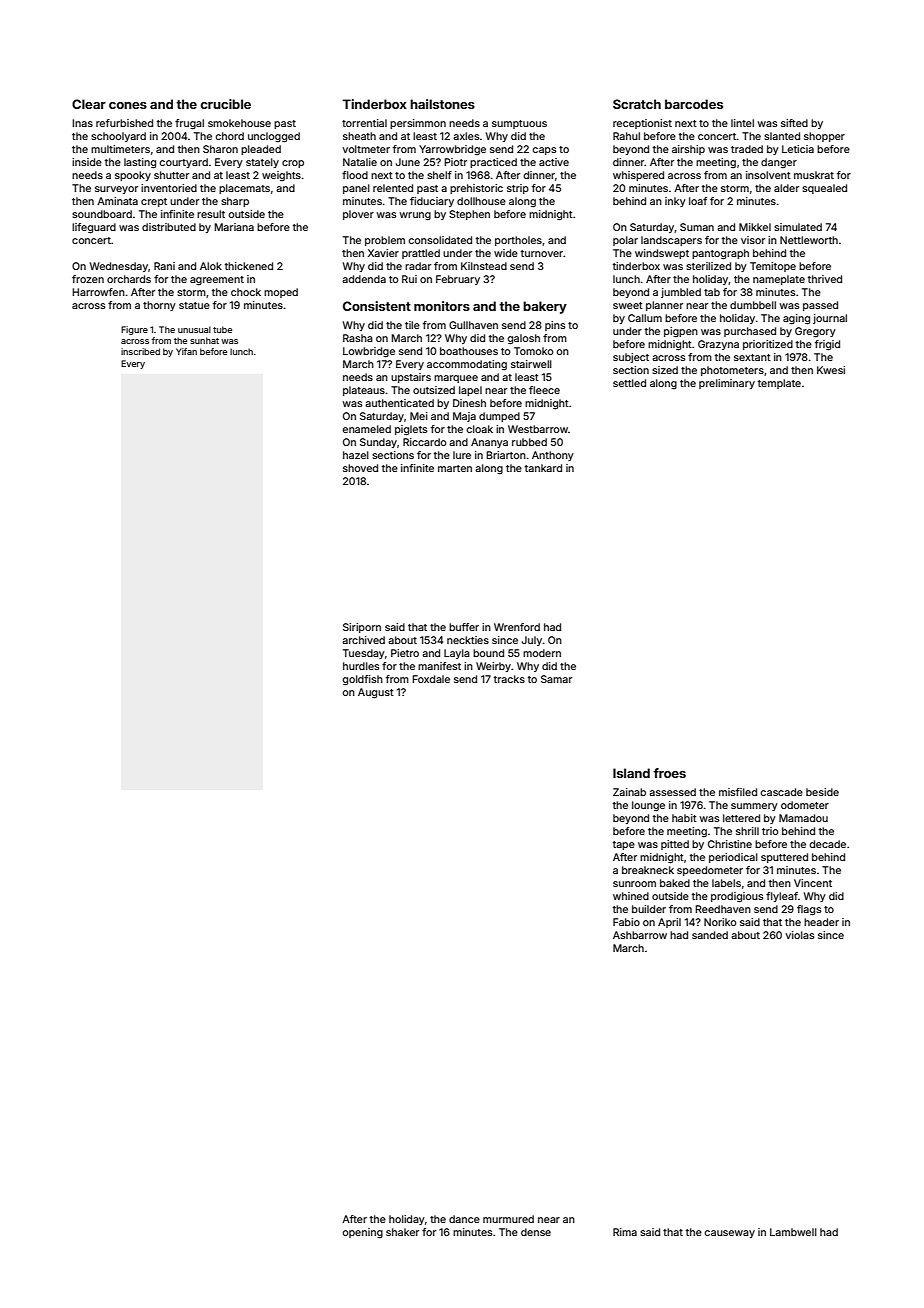  Describe the element at coordinates (140, 351) in the page. I see `inscribed` at that location.
